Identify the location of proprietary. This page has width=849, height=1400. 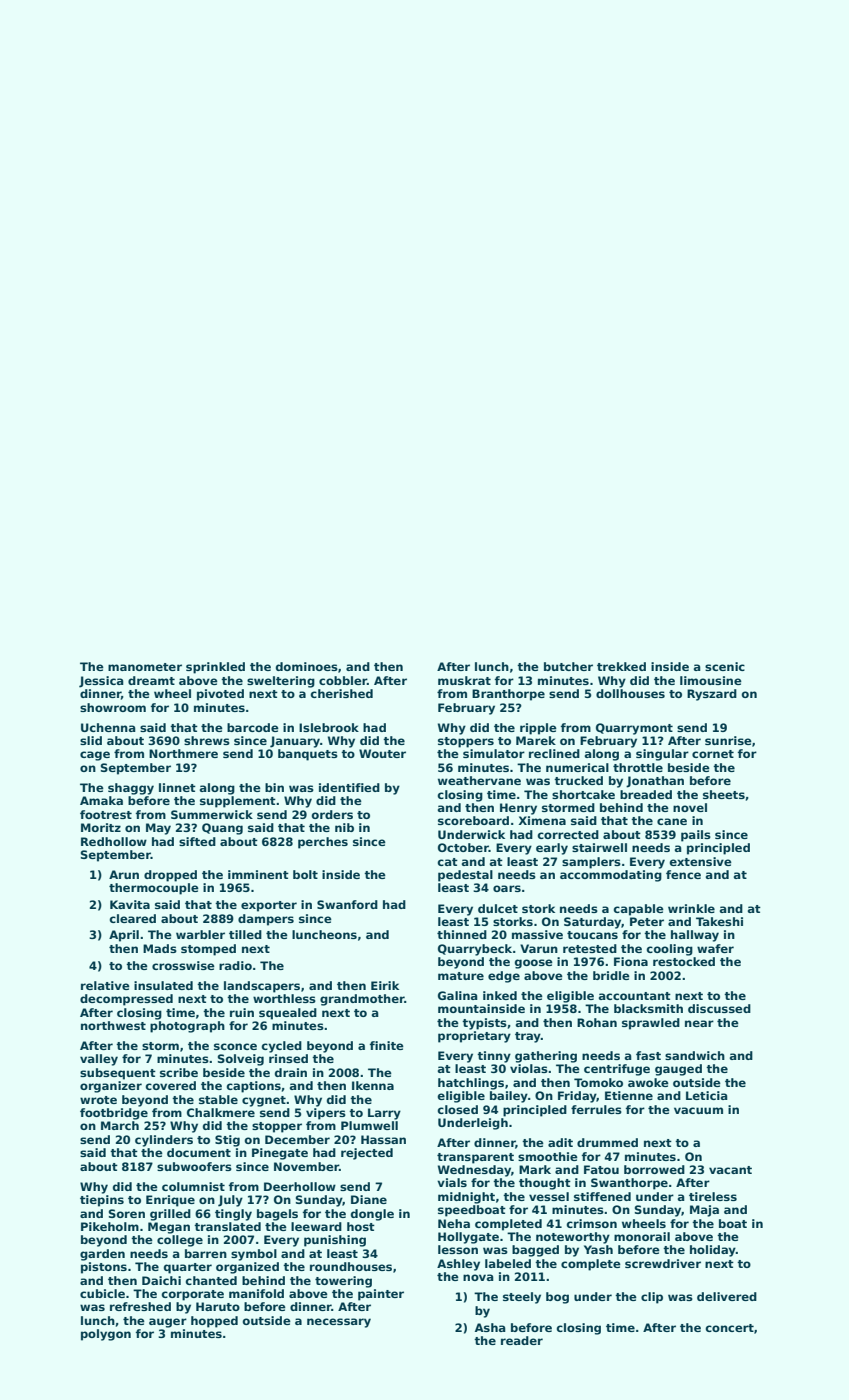
(474, 1037).
